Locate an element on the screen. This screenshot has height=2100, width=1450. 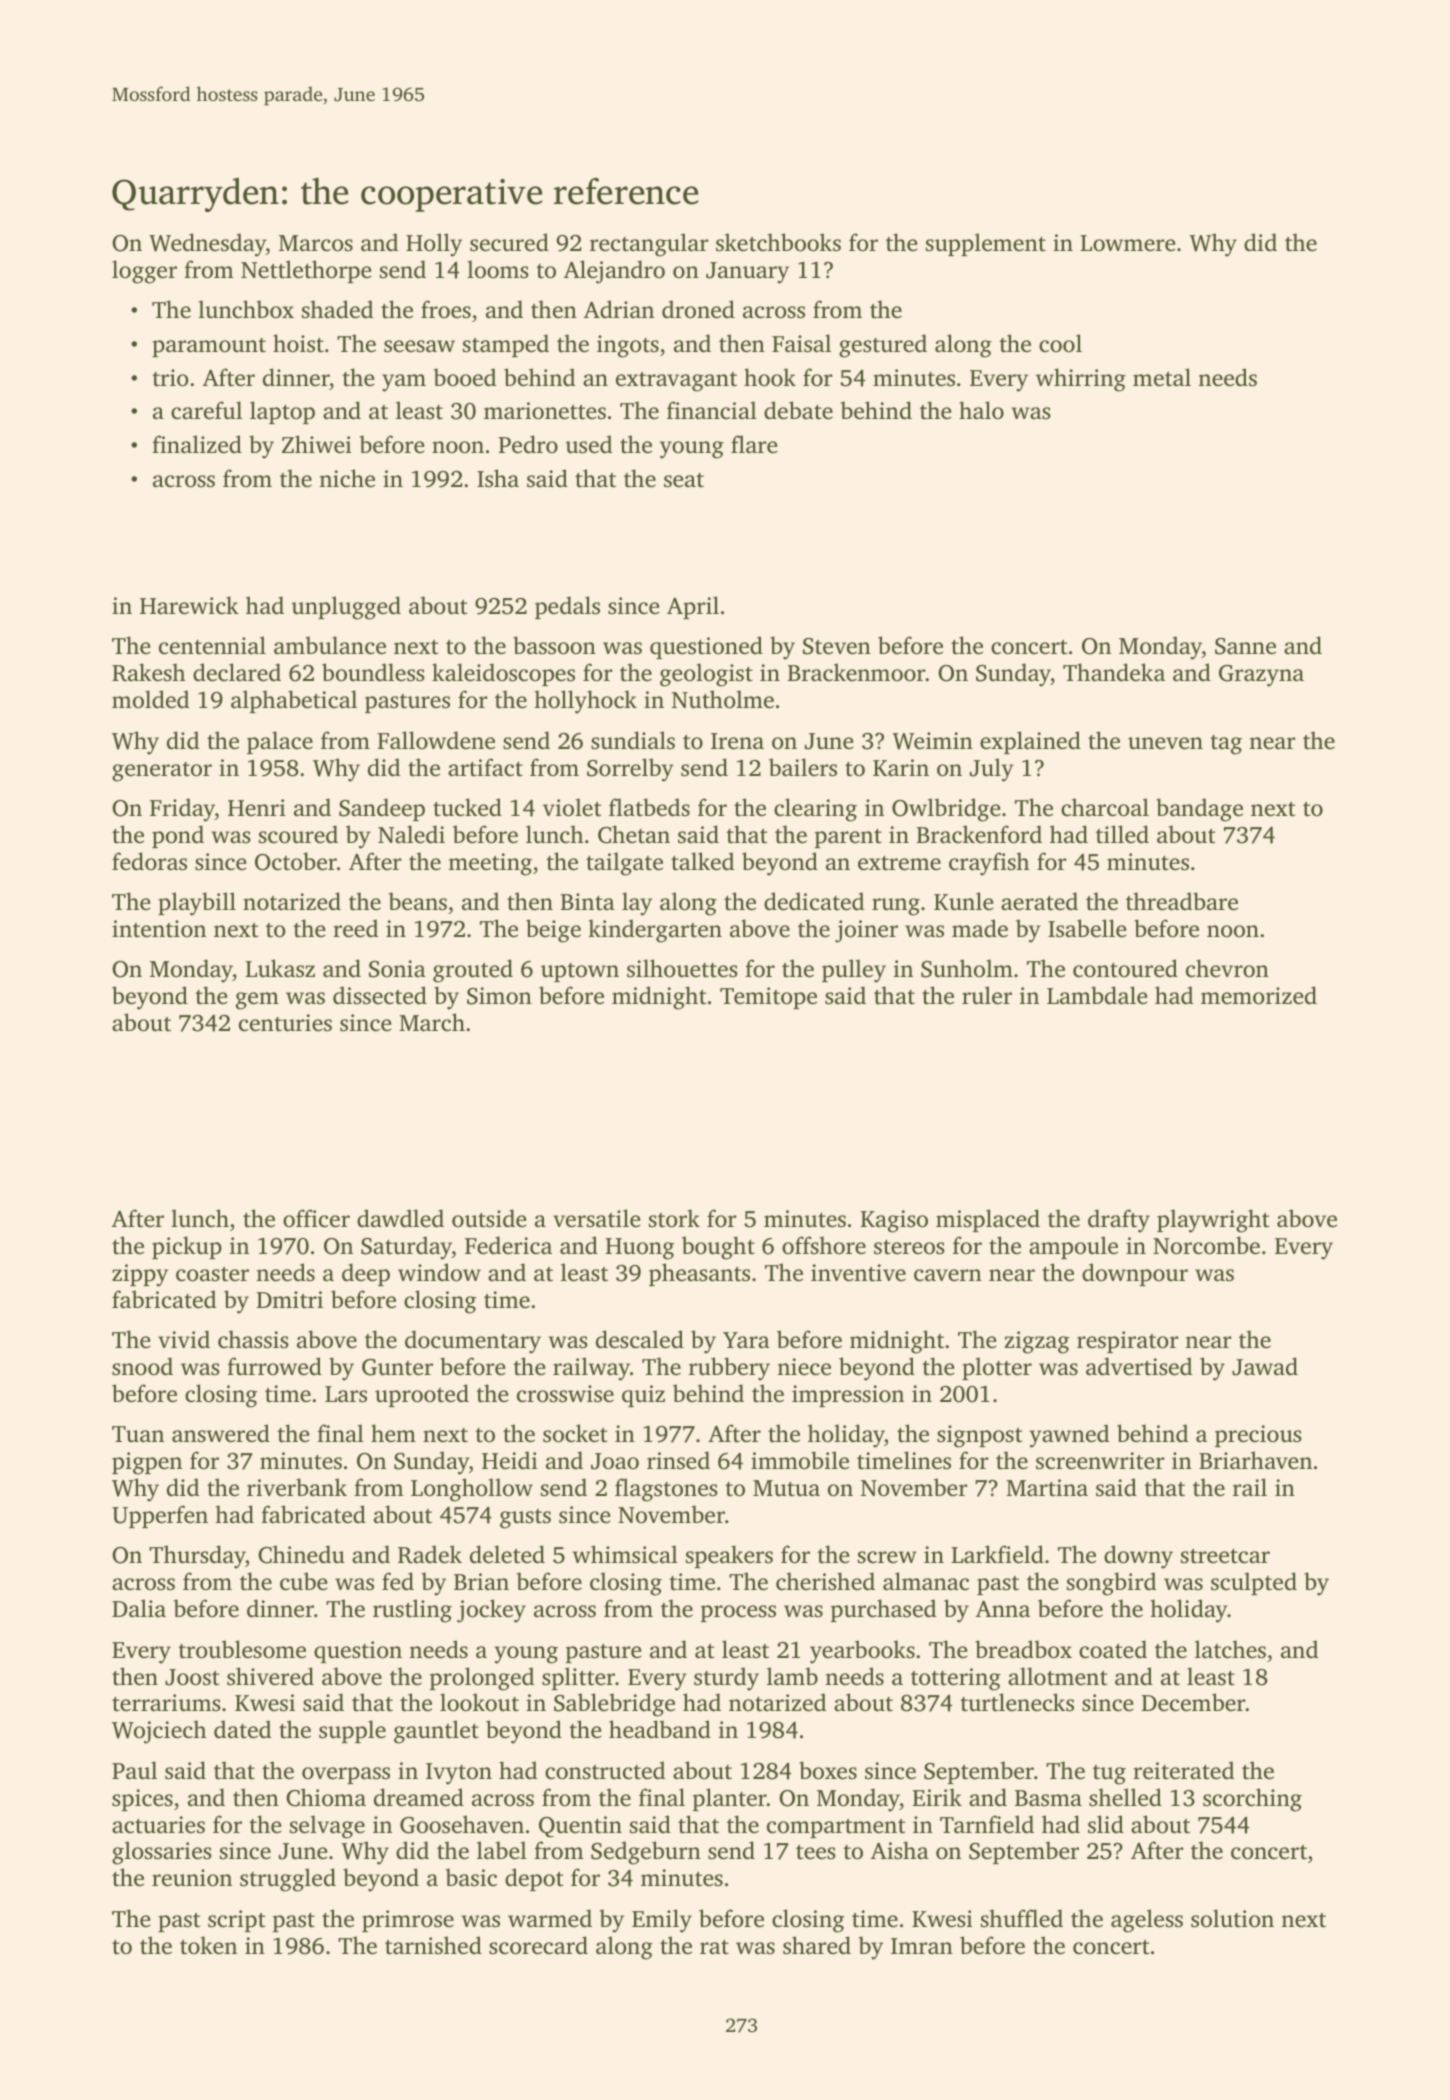
booed is located at coordinates (465, 377).
